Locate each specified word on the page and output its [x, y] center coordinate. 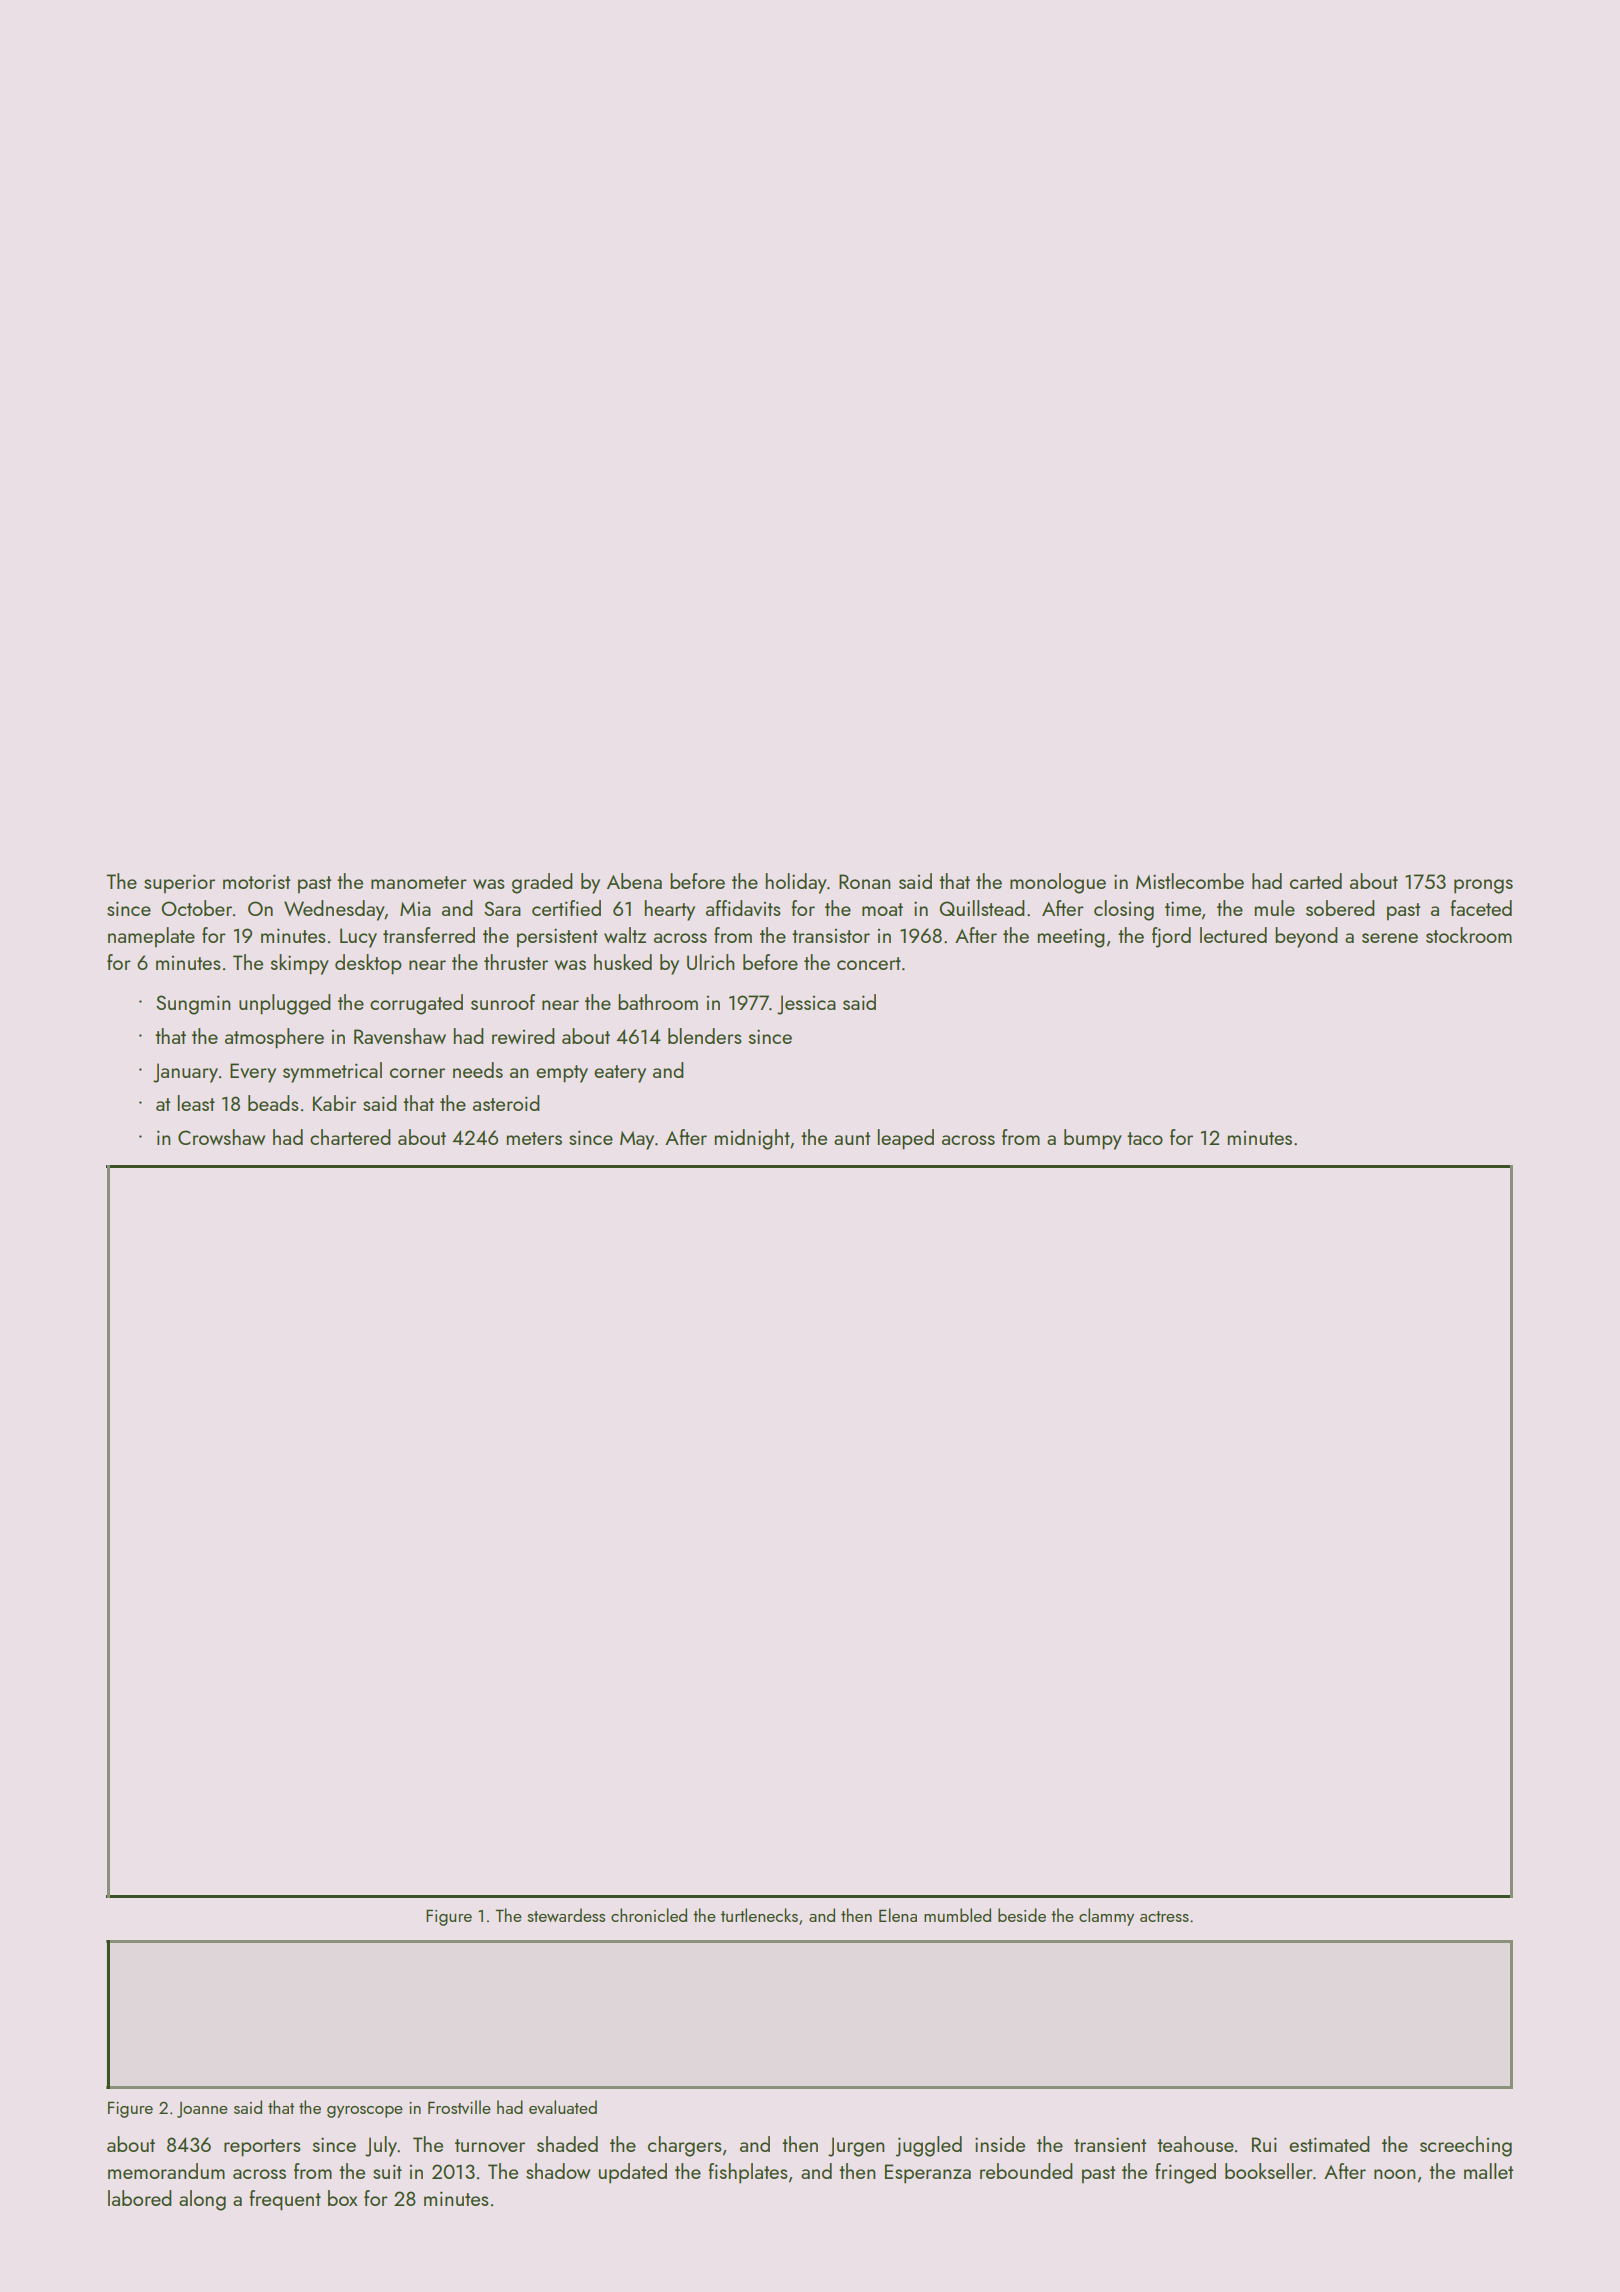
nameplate [151, 937]
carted [1316, 881]
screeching [1466, 2146]
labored [140, 2198]
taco [1145, 1138]
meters [534, 1138]
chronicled [649, 1915]
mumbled [957, 1915]
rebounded [1026, 2171]
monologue [1058, 883]
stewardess [566, 1915]
